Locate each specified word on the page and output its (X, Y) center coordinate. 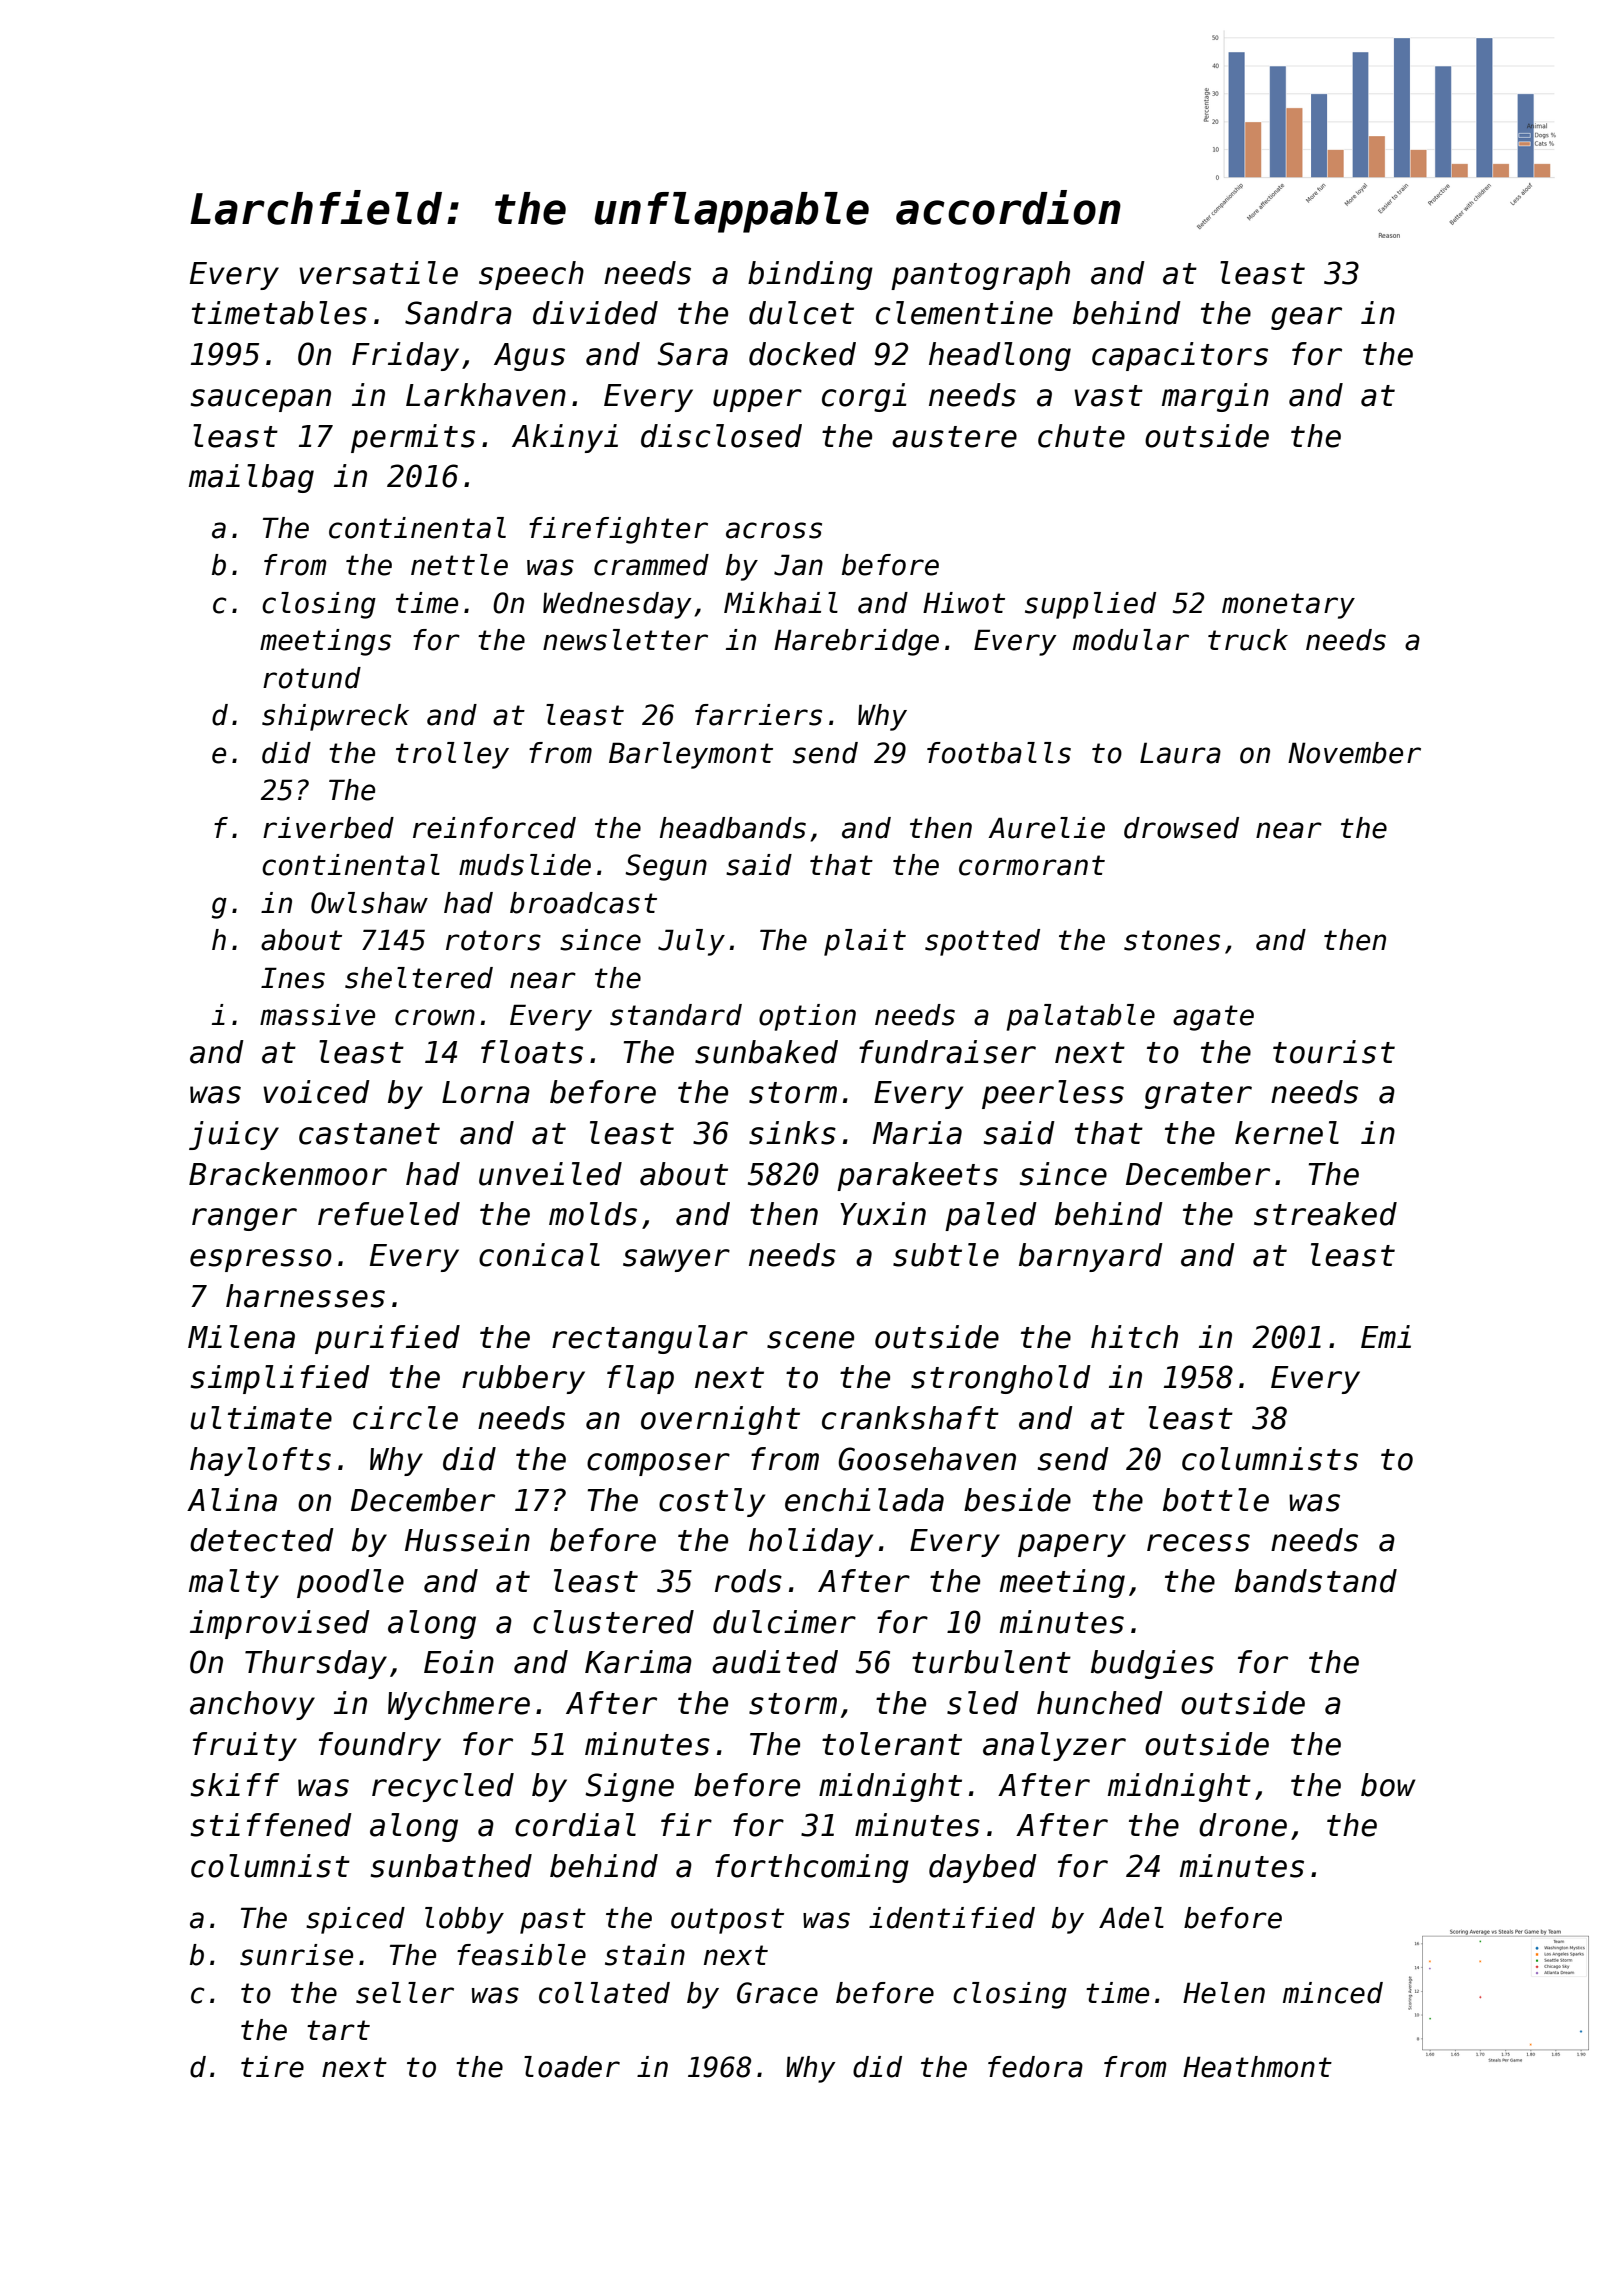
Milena (241, 1337)
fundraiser (947, 1052)
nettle (459, 565)
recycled (443, 1787)
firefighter (618, 530)
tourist (1334, 1052)
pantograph (980, 275)
